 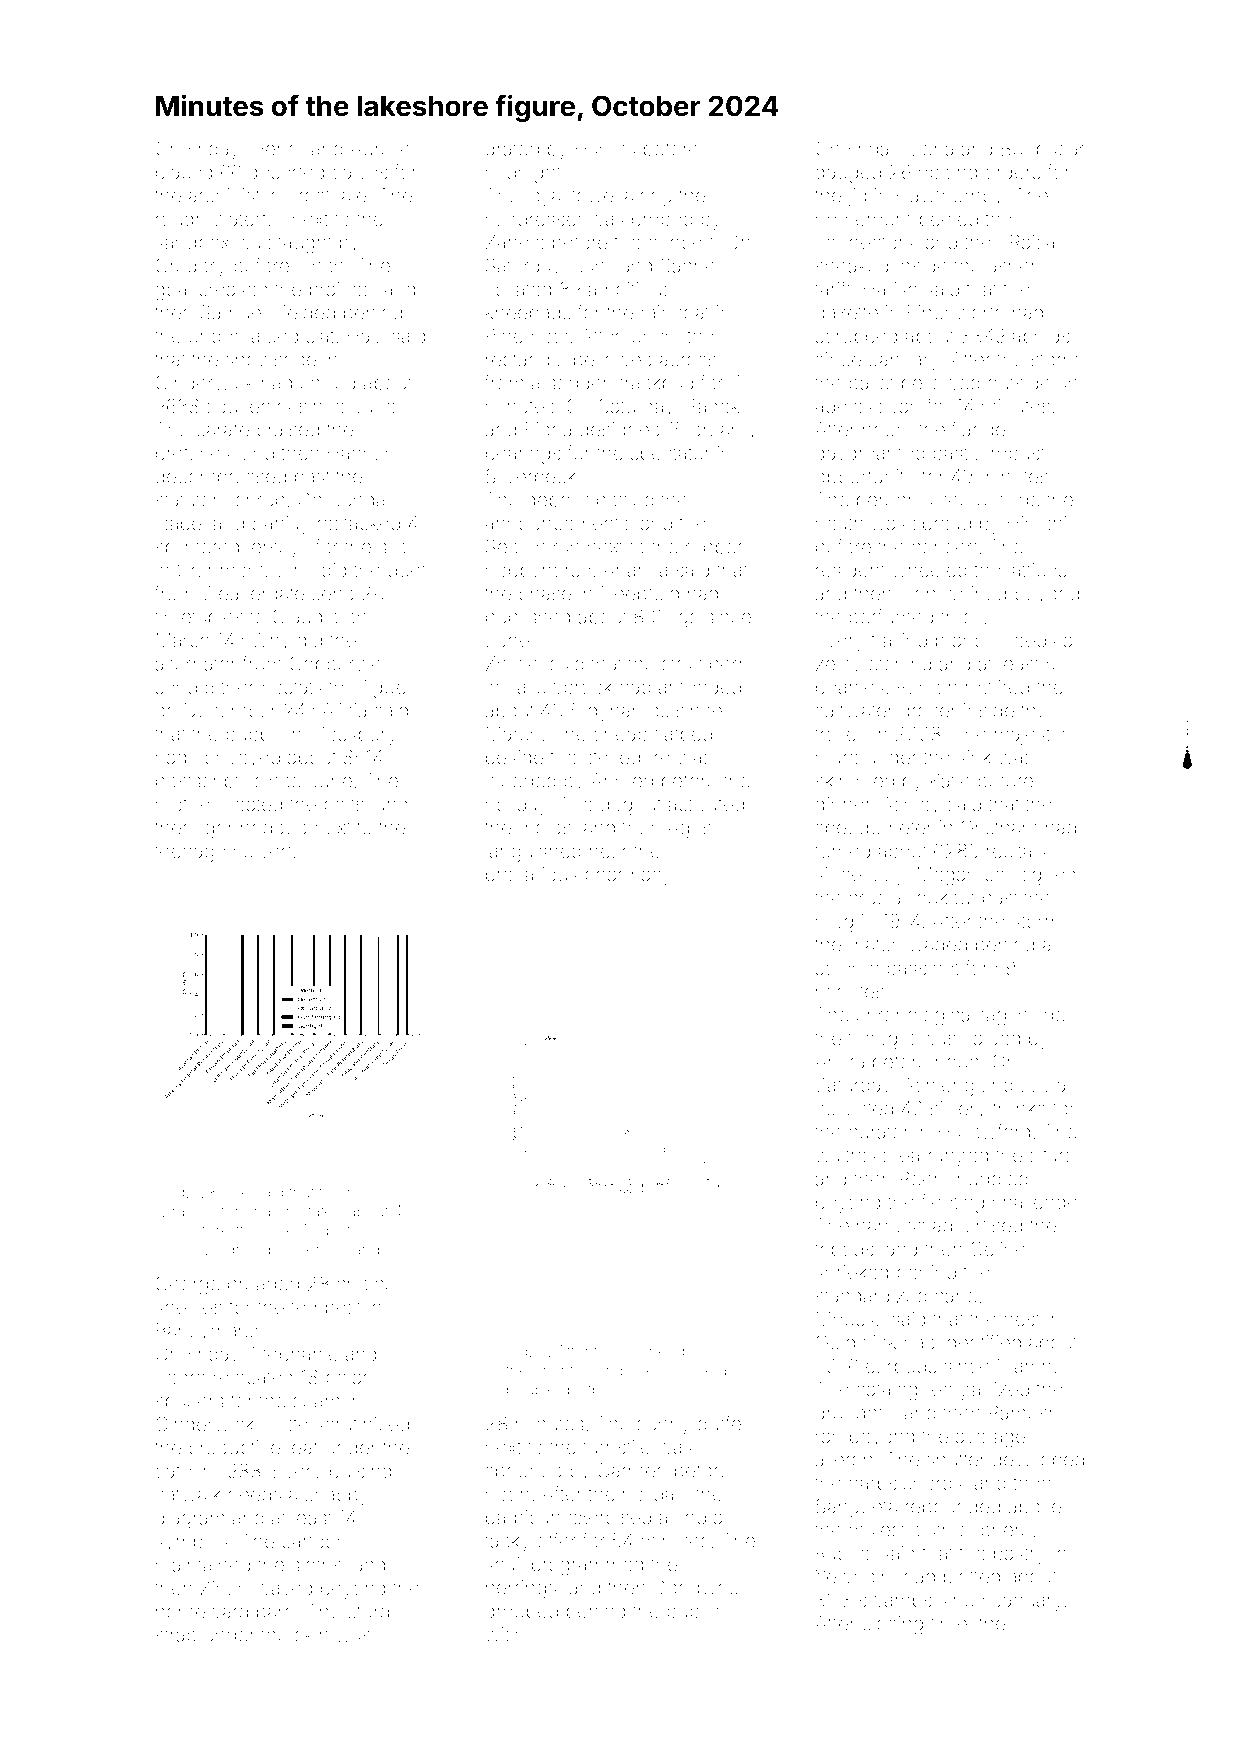 I want to click on alternator, so click(x=195, y=664).
